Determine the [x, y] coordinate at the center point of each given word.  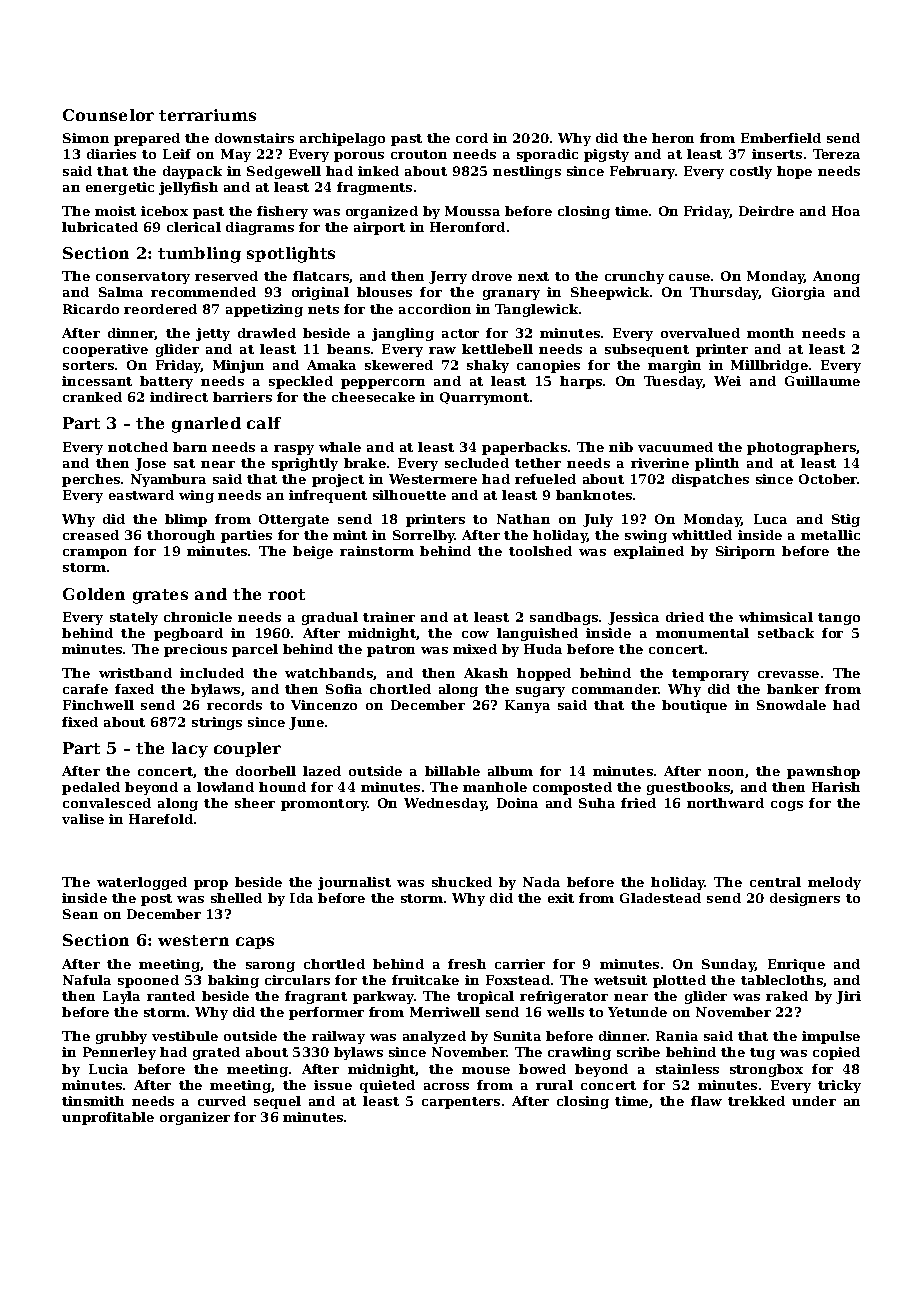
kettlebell [497, 349]
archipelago [342, 139]
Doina [517, 803]
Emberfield [781, 138]
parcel [255, 650]
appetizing [264, 310]
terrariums [207, 115]
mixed [475, 649]
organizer [195, 1118]
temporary [710, 675]
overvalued [700, 333]
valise [83, 819]
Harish [836, 787]
